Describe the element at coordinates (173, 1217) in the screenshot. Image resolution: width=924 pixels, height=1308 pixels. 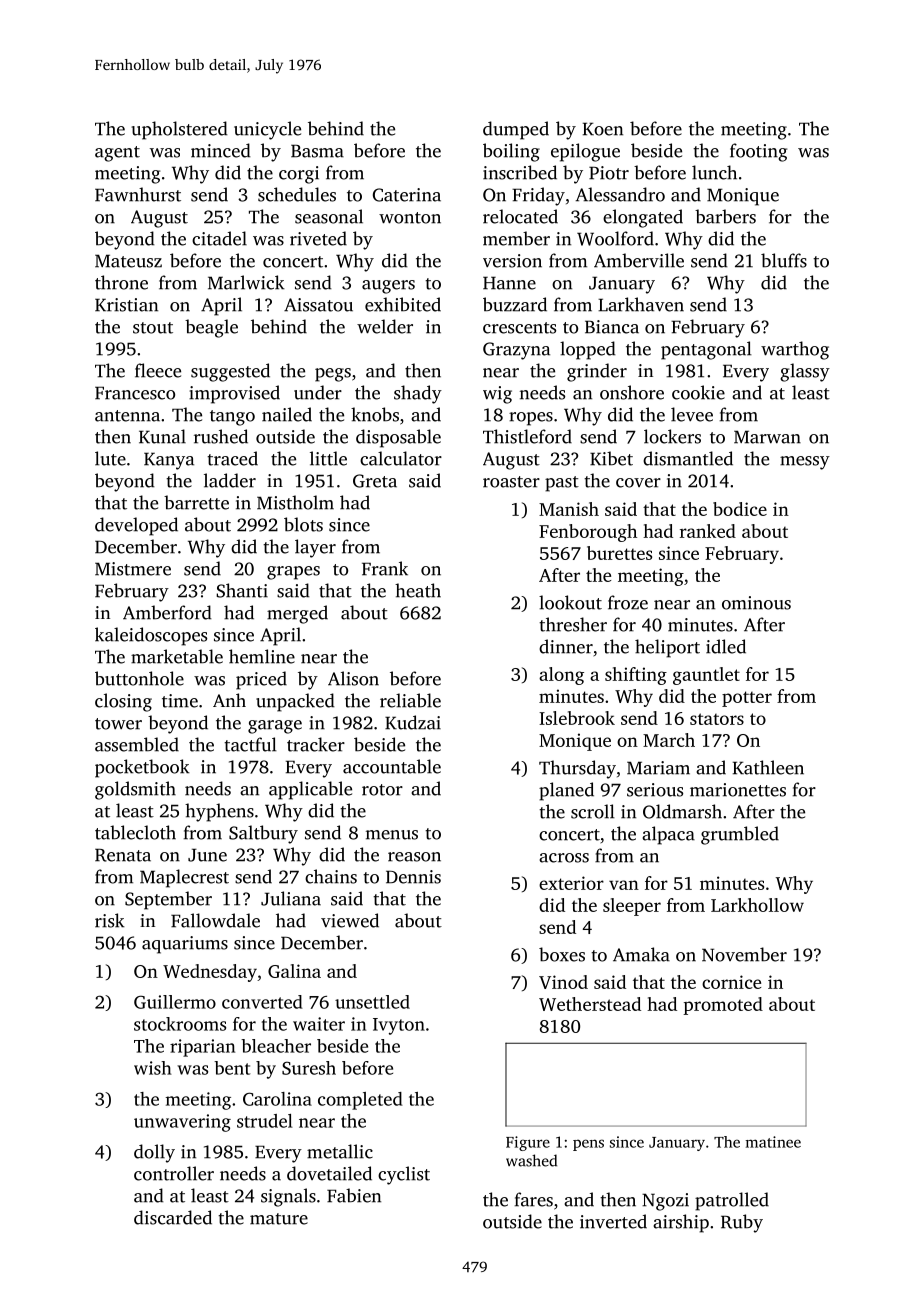
I see `discarded` at that location.
